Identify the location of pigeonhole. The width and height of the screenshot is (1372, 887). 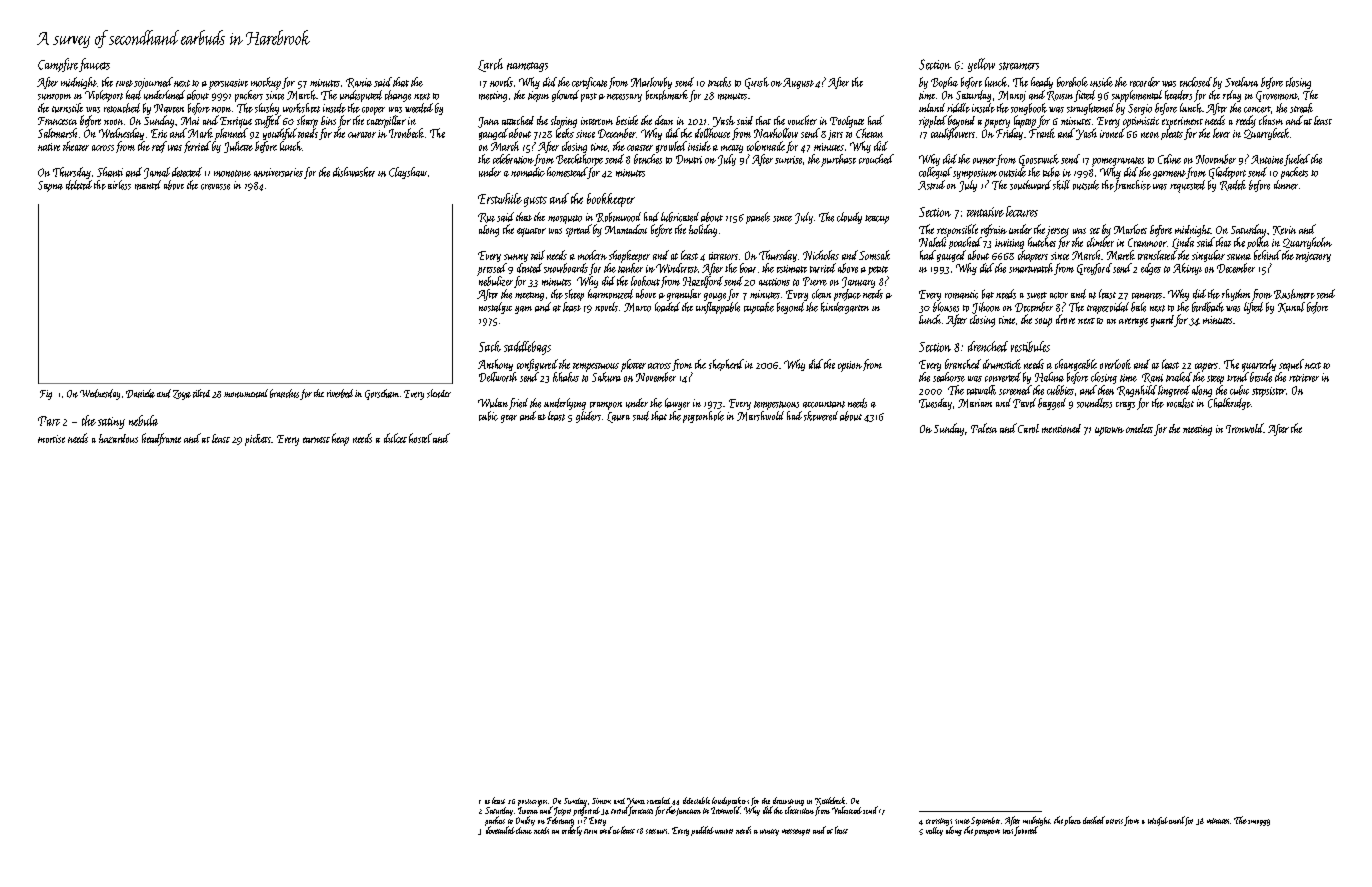
(703, 417).
